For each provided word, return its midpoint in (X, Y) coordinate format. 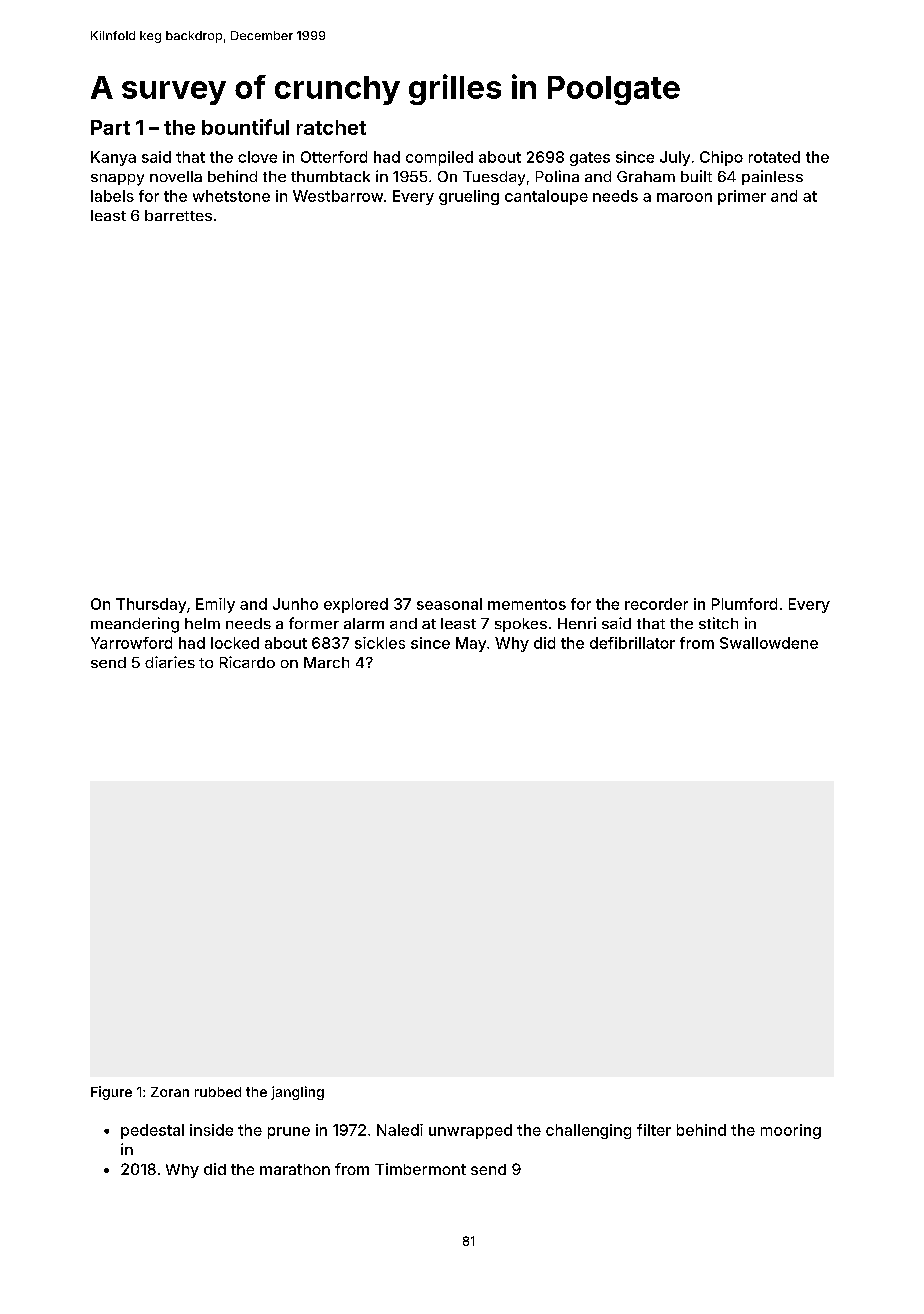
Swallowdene (769, 643)
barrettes (178, 215)
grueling (469, 197)
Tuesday (494, 178)
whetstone (231, 196)
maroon (684, 197)
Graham (646, 176)
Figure (111, 1093)
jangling (297, 1093)
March (326, 662)
